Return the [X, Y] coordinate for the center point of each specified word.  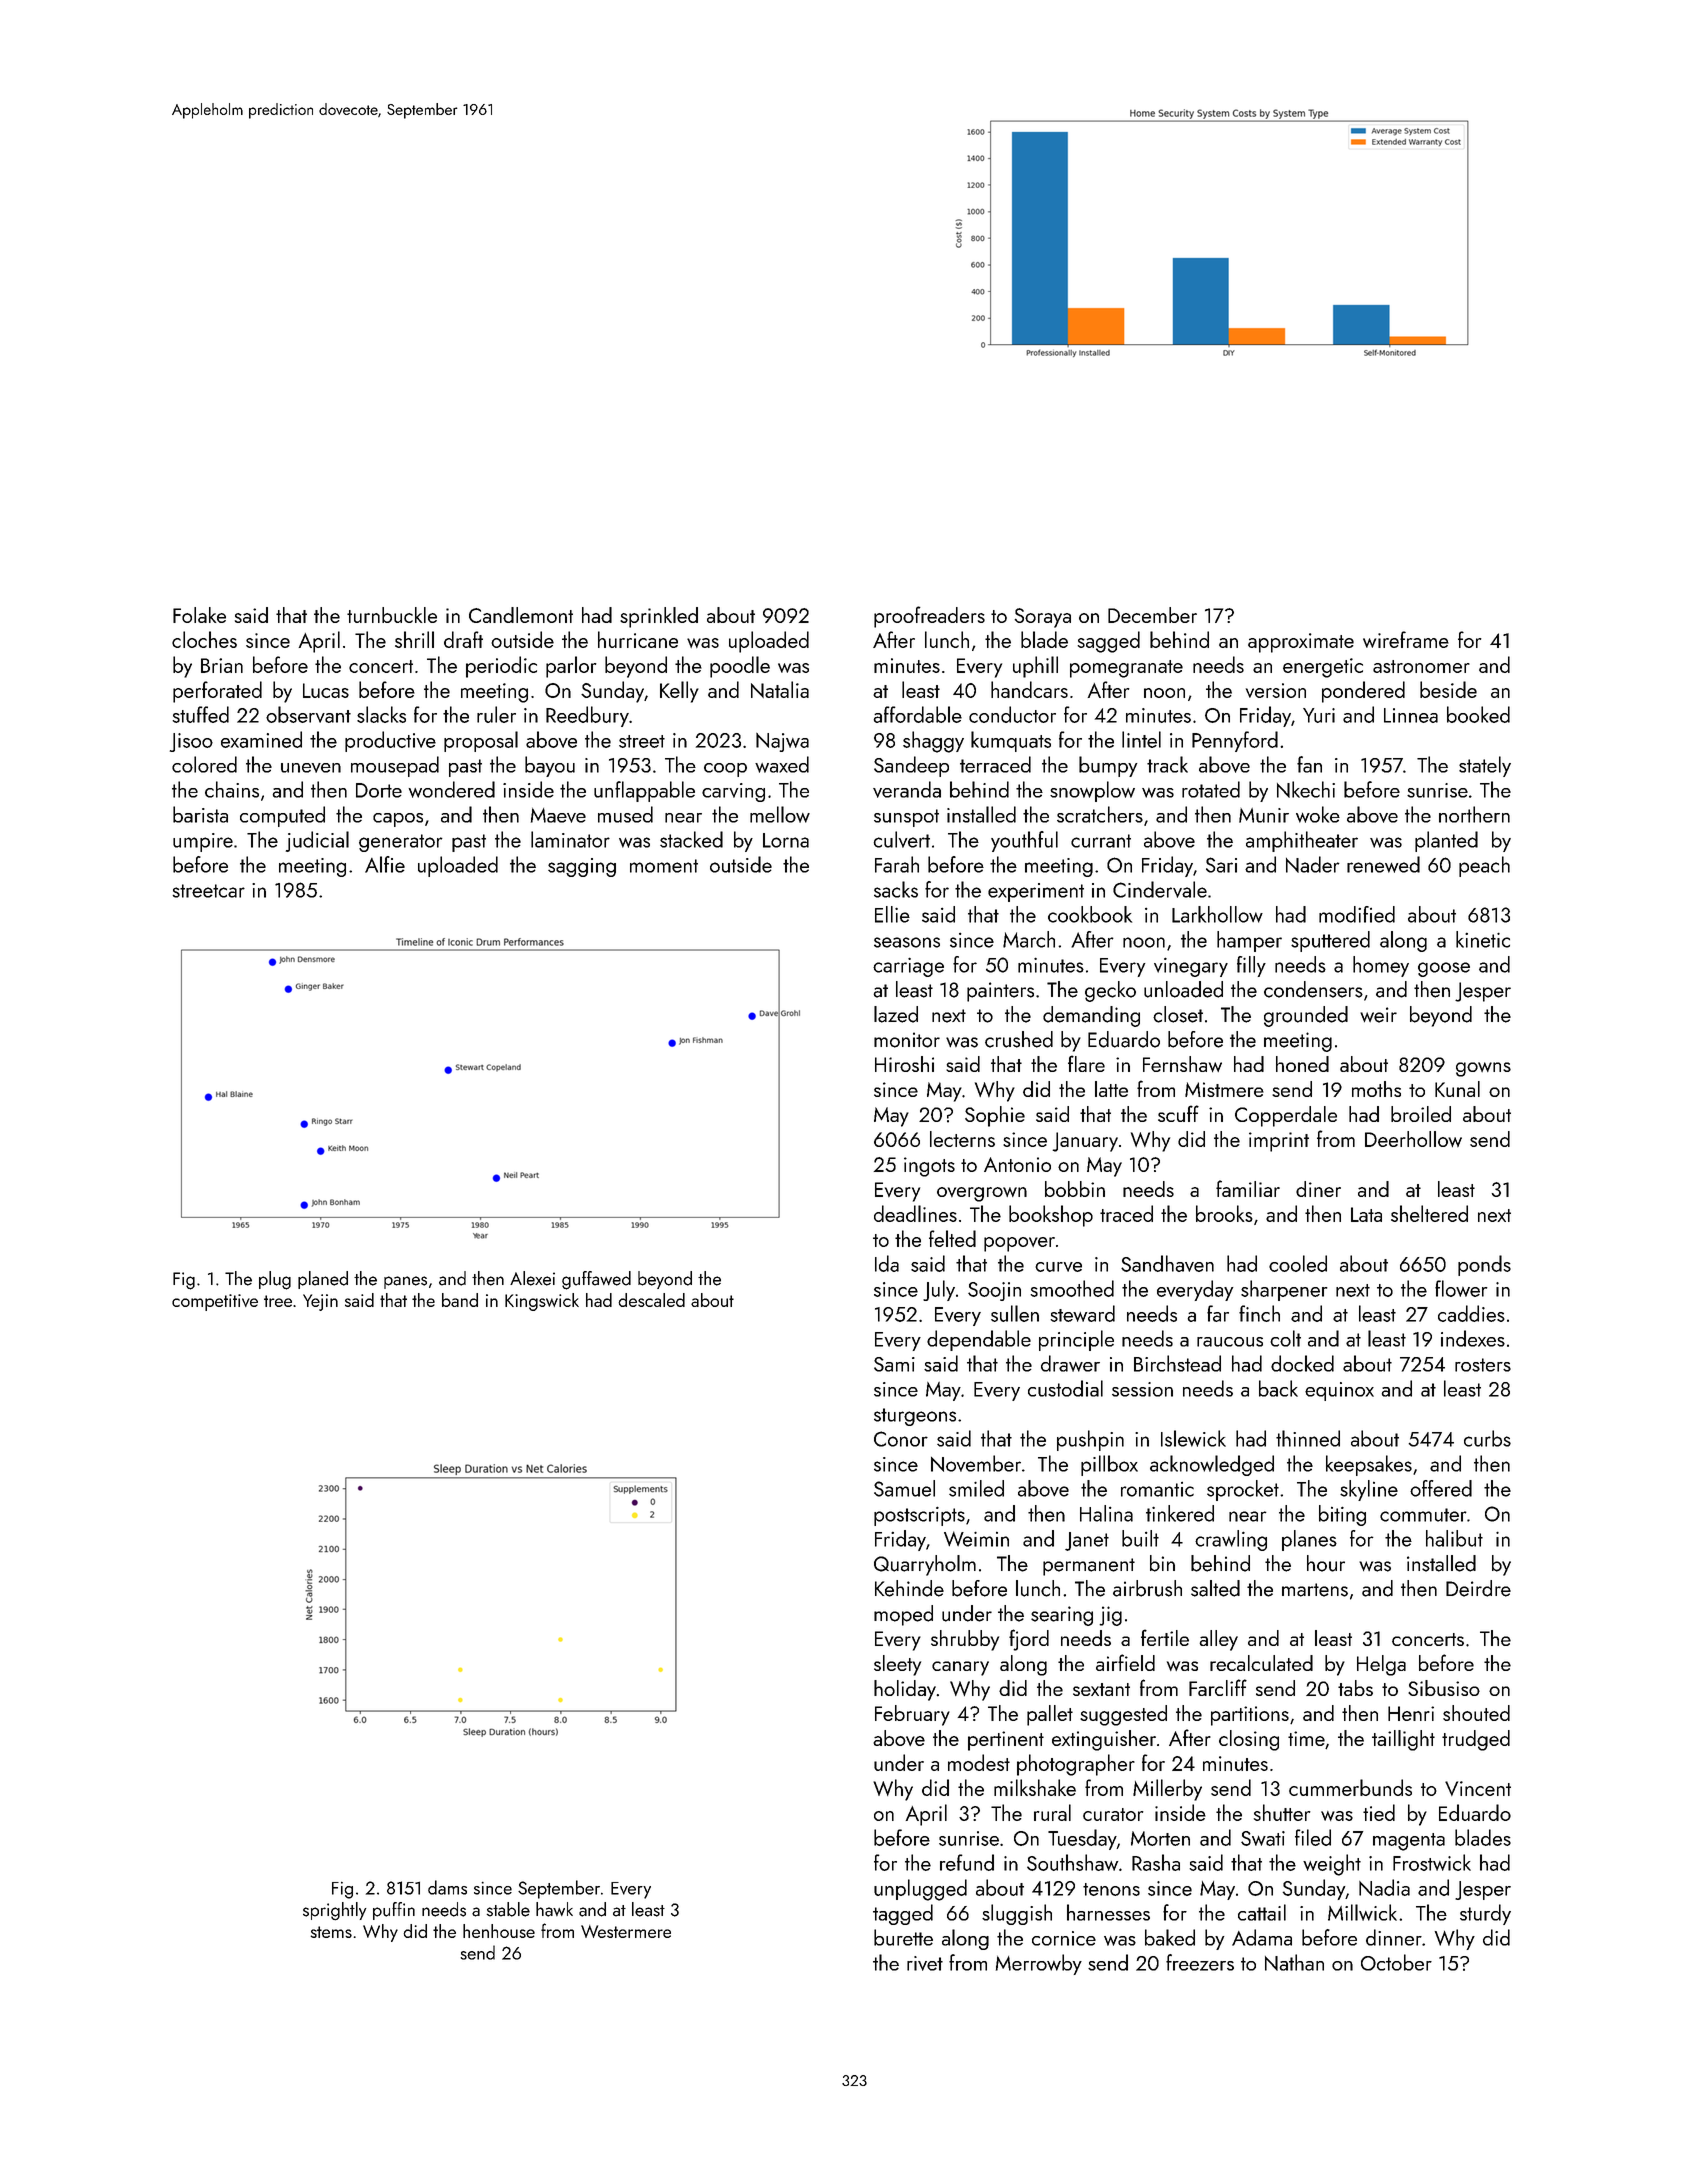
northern [1474, 814]
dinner [1394, 1937]
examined [261, 739]
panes [405, 1282]
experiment [1036, 892]
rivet [925, 1963]
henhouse [499, 1931]
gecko [1110, 991]
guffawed [596, 1280]
